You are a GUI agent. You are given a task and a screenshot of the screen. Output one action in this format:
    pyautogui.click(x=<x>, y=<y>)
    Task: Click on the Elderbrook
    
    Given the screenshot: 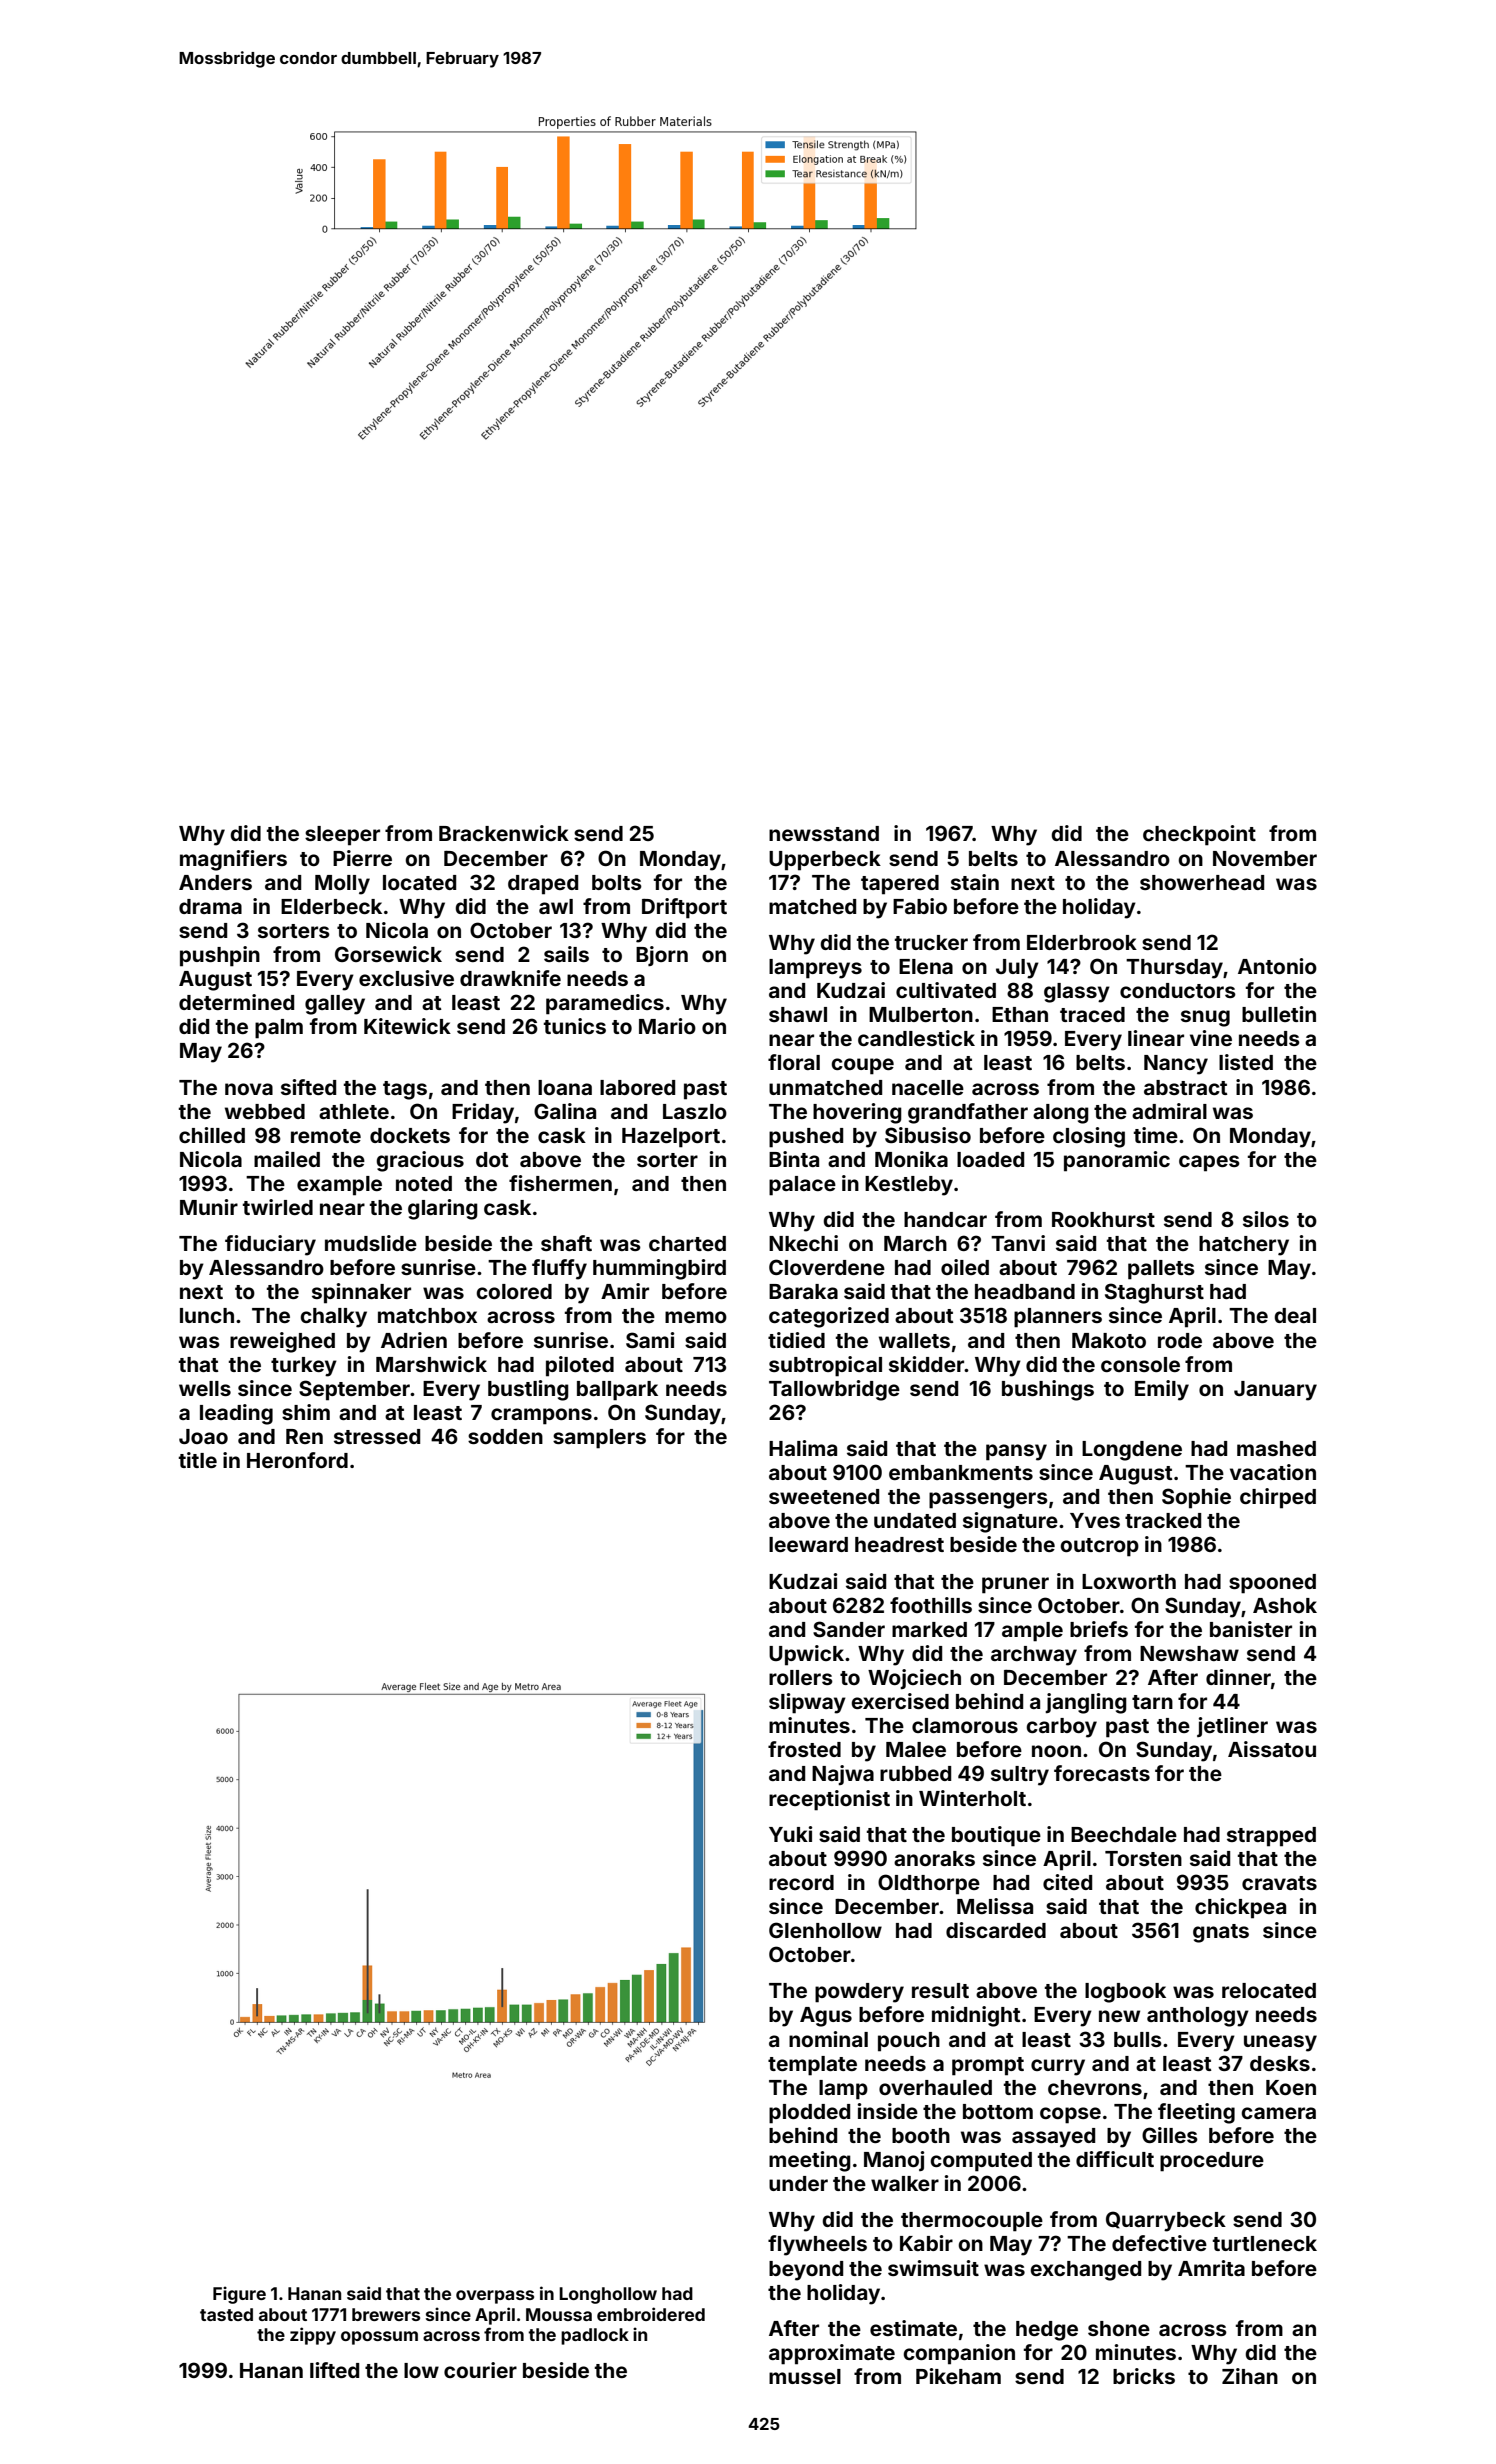 What is the action you would take?
    pyautogui.click(x=1082, y=942)
